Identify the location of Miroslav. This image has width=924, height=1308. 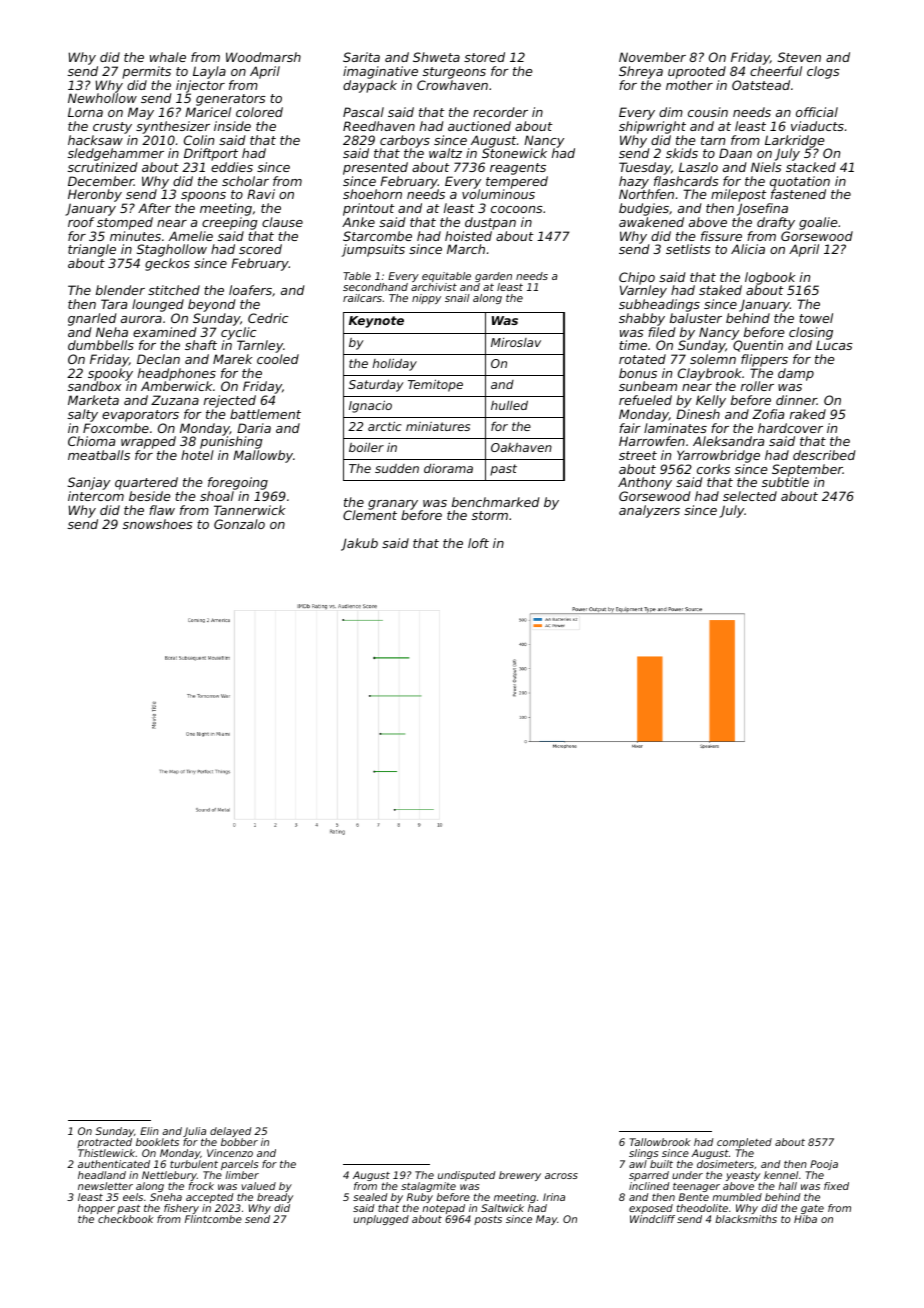
(516, 342).
